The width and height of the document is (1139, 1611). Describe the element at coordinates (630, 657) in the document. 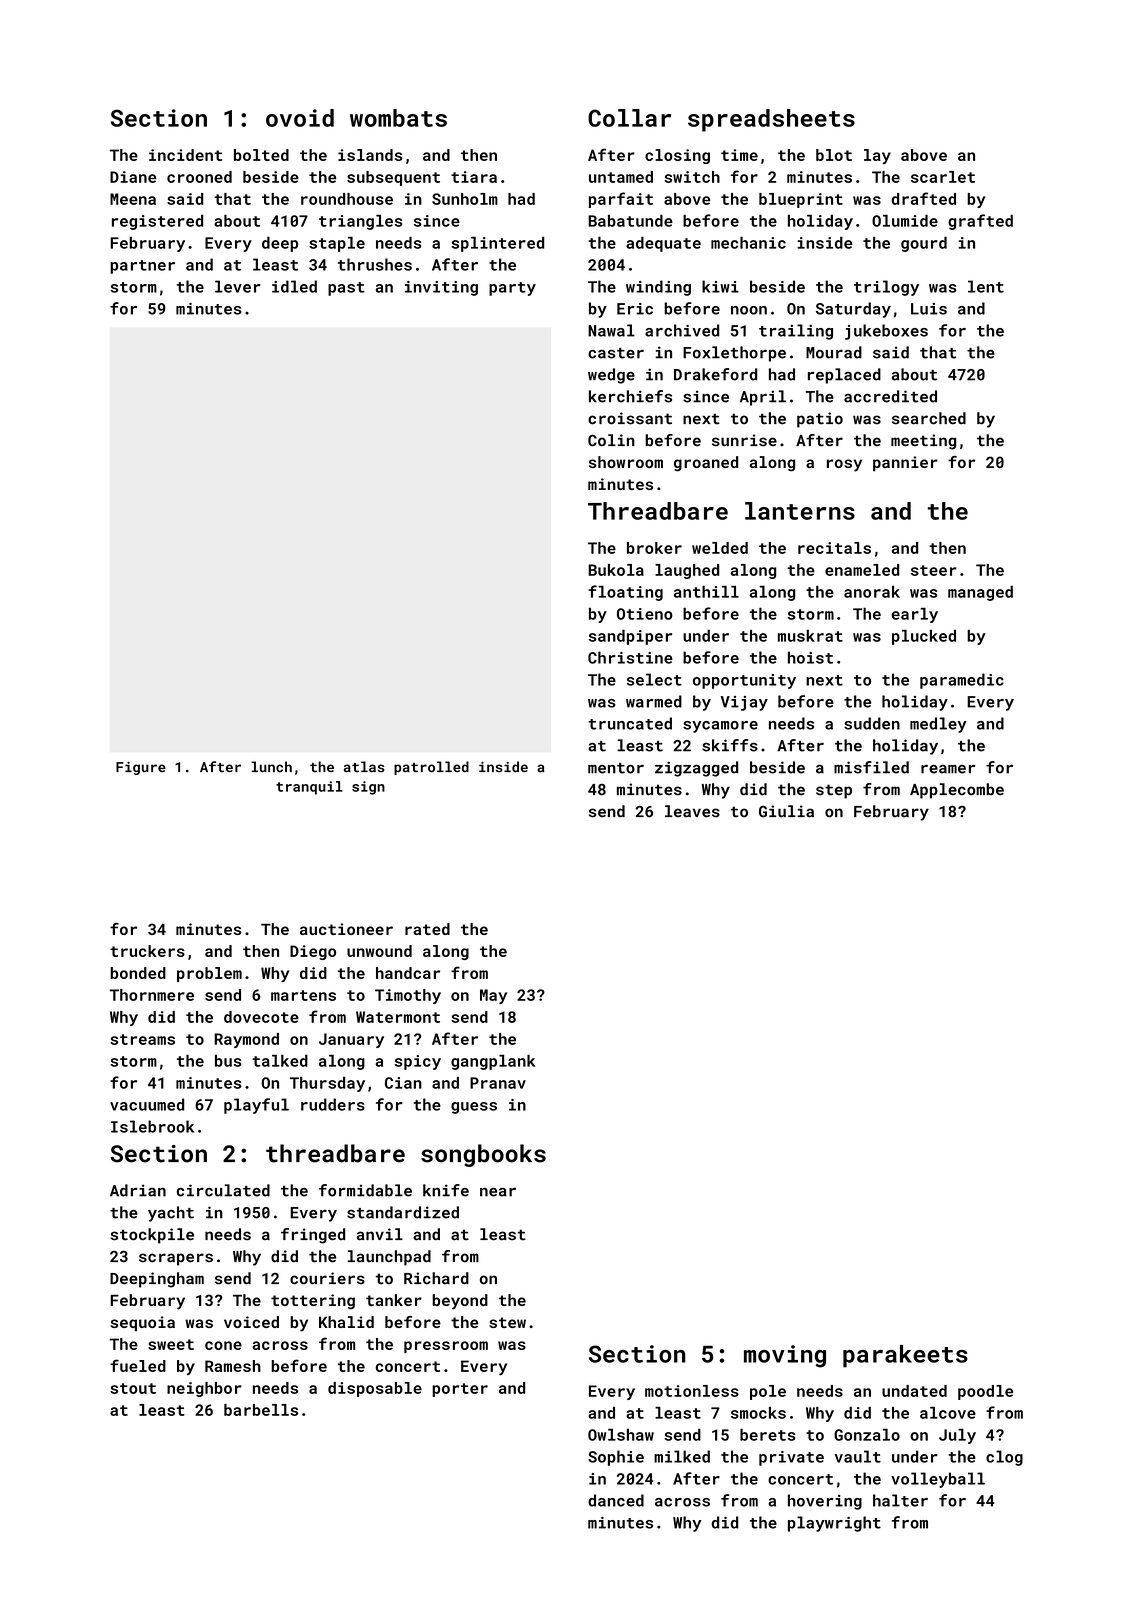

I see `Christine` at that location.
